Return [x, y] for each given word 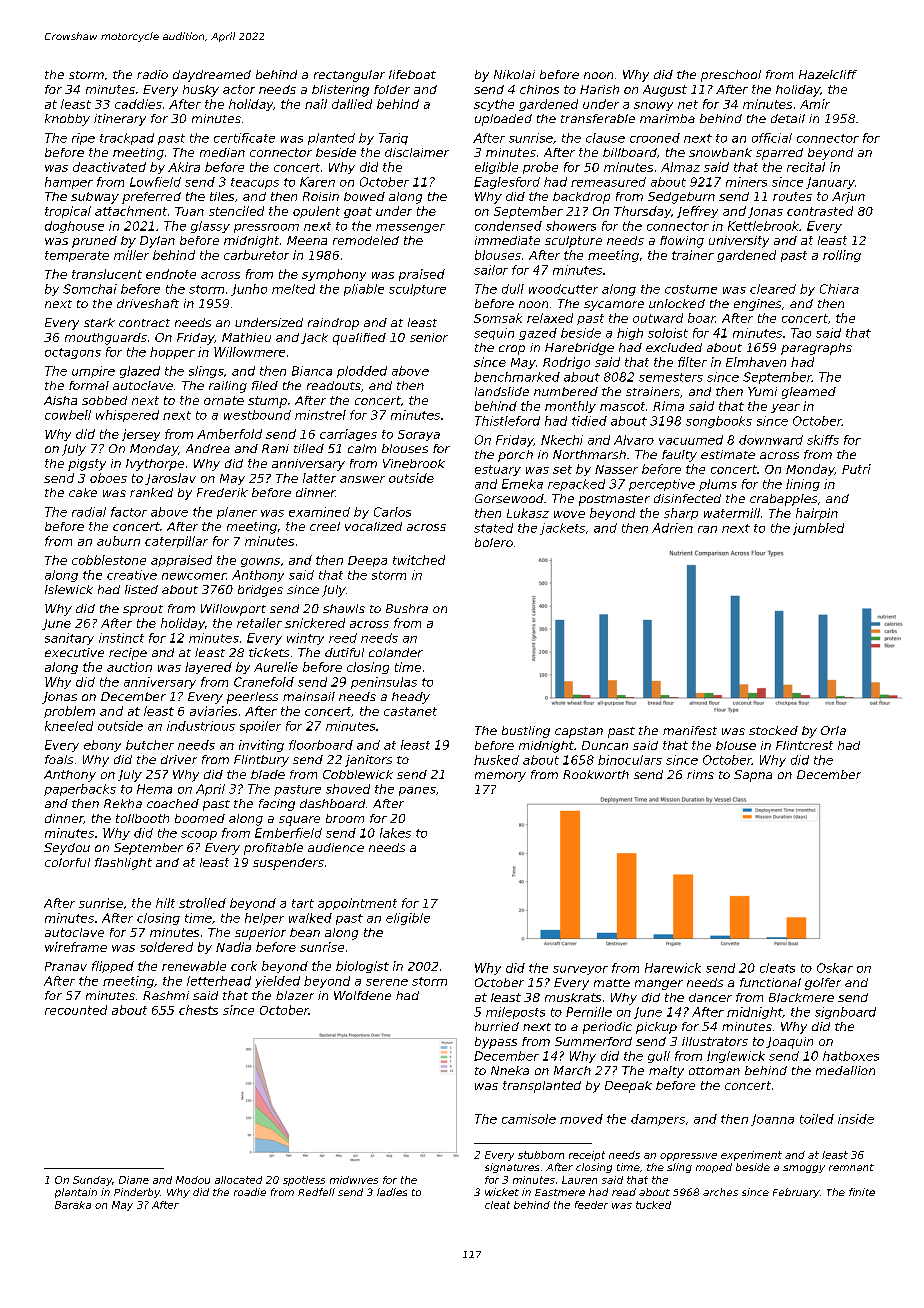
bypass [496, 1043]
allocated [238, 1180]
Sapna [753, 776]
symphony [334, 275]
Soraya [419, 435]
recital [806, 167]
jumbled [818, 529]
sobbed [104, 400]
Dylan [157, 242]
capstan [579, 732]
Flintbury [261, 761]
